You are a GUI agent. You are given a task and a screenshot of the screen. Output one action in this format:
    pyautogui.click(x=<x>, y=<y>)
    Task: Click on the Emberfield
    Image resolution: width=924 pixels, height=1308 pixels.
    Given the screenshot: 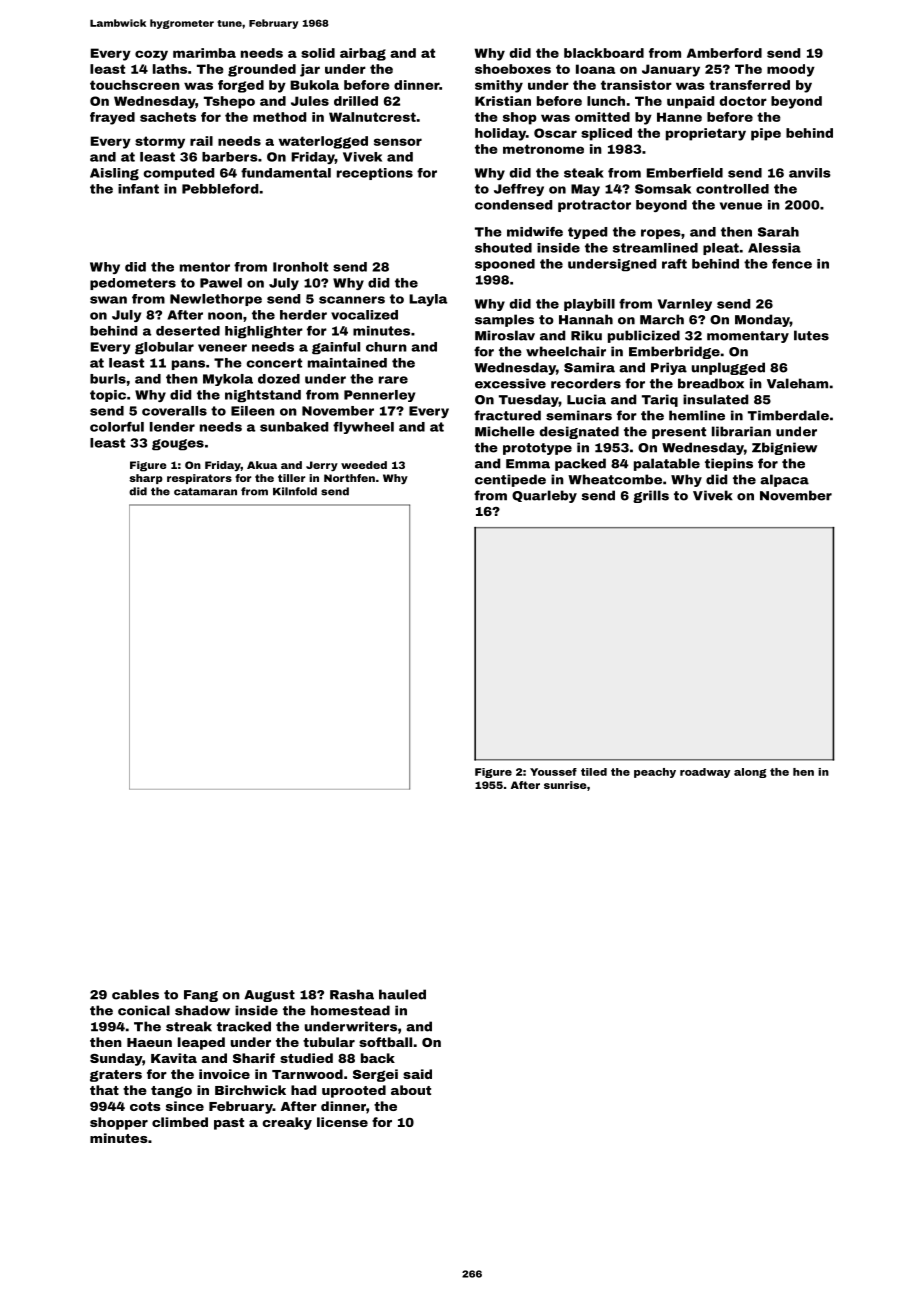 What is the action you would take?
    pyautogui.click(x=685, y=173)
